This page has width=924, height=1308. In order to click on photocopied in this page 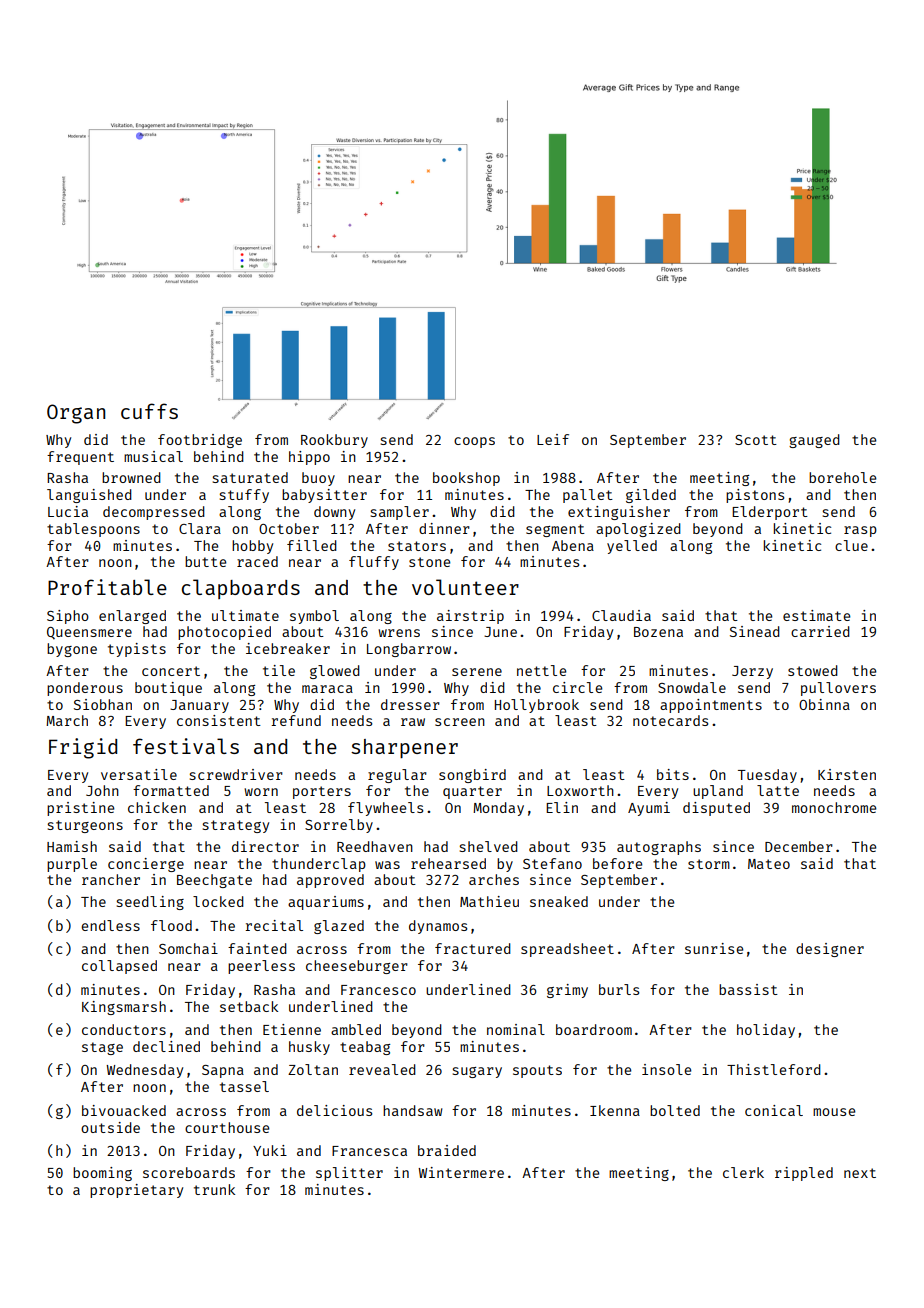, I will do `click(224, 633)`.
